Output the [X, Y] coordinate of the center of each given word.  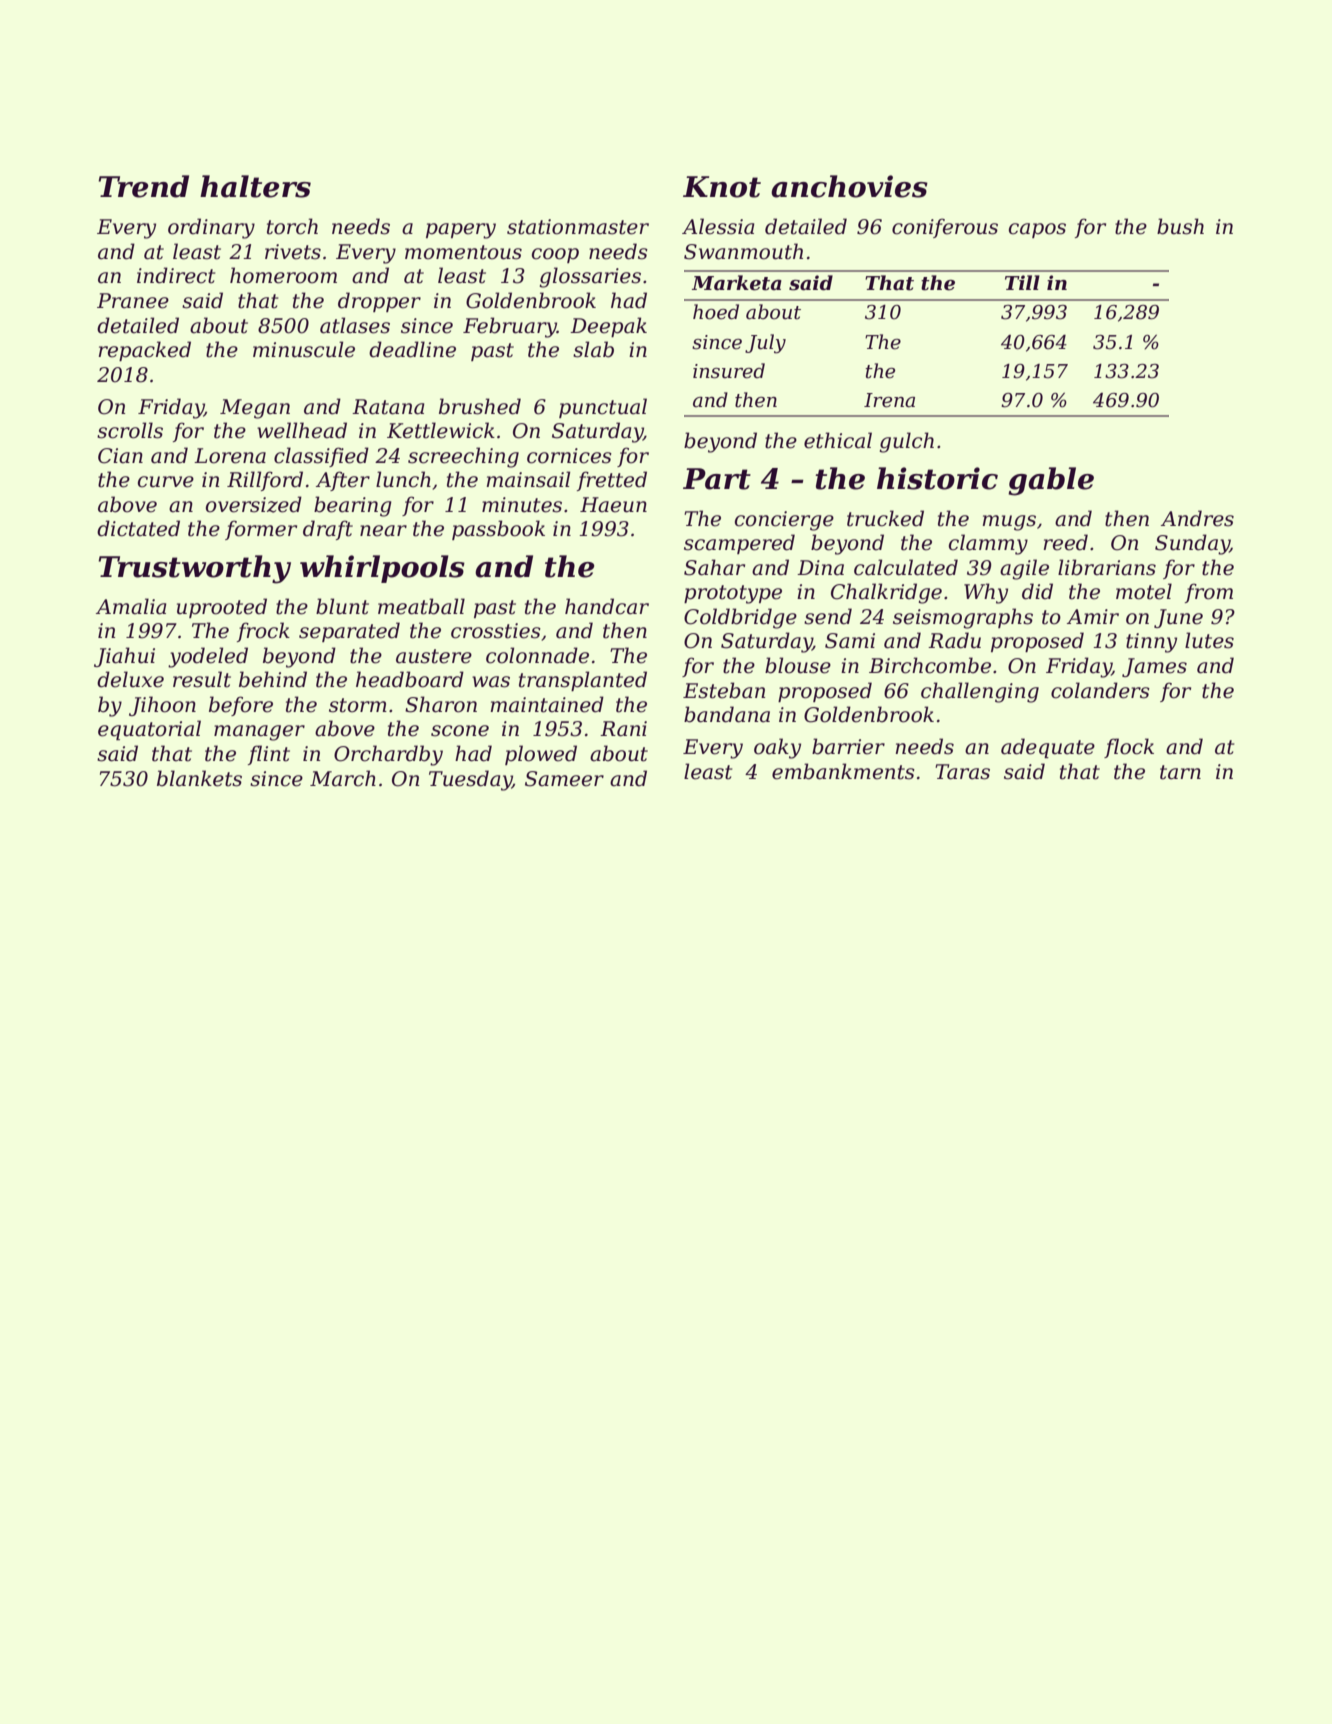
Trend [144, 186]
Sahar [714, 567]
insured [729, 371]
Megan [255, 409]
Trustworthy [195, 569]
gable [1051, 481]
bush [1180, 226]
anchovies [849, 186]
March [343, 778]
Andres [1197, 518]
